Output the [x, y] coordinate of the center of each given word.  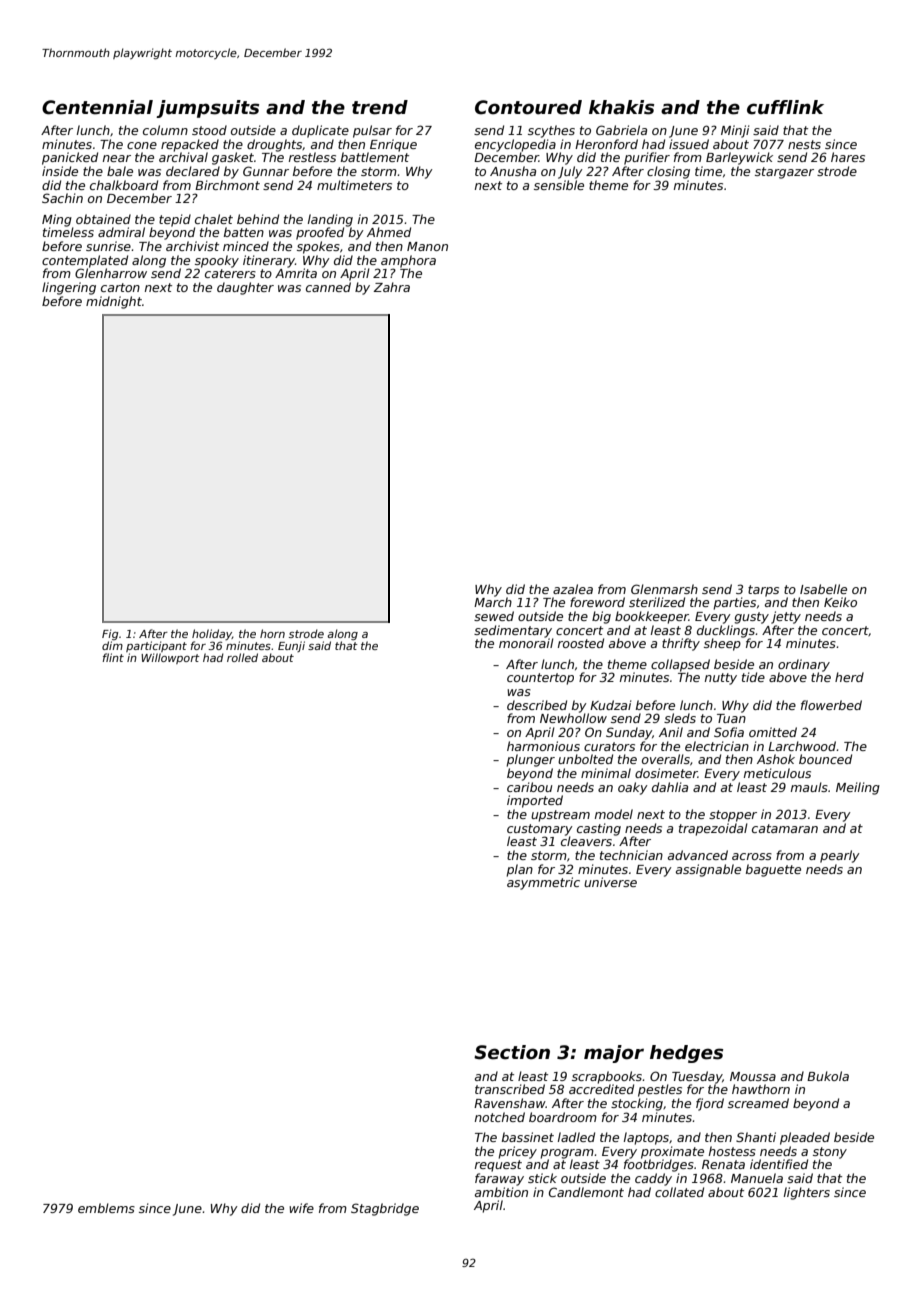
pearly [840, 856]
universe [610, 882]
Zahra [391, 287]
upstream [560, 816]
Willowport [170, 658]
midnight [114, 302]
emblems [106, 1208]
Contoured [528, 107]
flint [113, 657]
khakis [621, 107]
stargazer [784, 173]
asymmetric [543, 883]
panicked [70, 158]
